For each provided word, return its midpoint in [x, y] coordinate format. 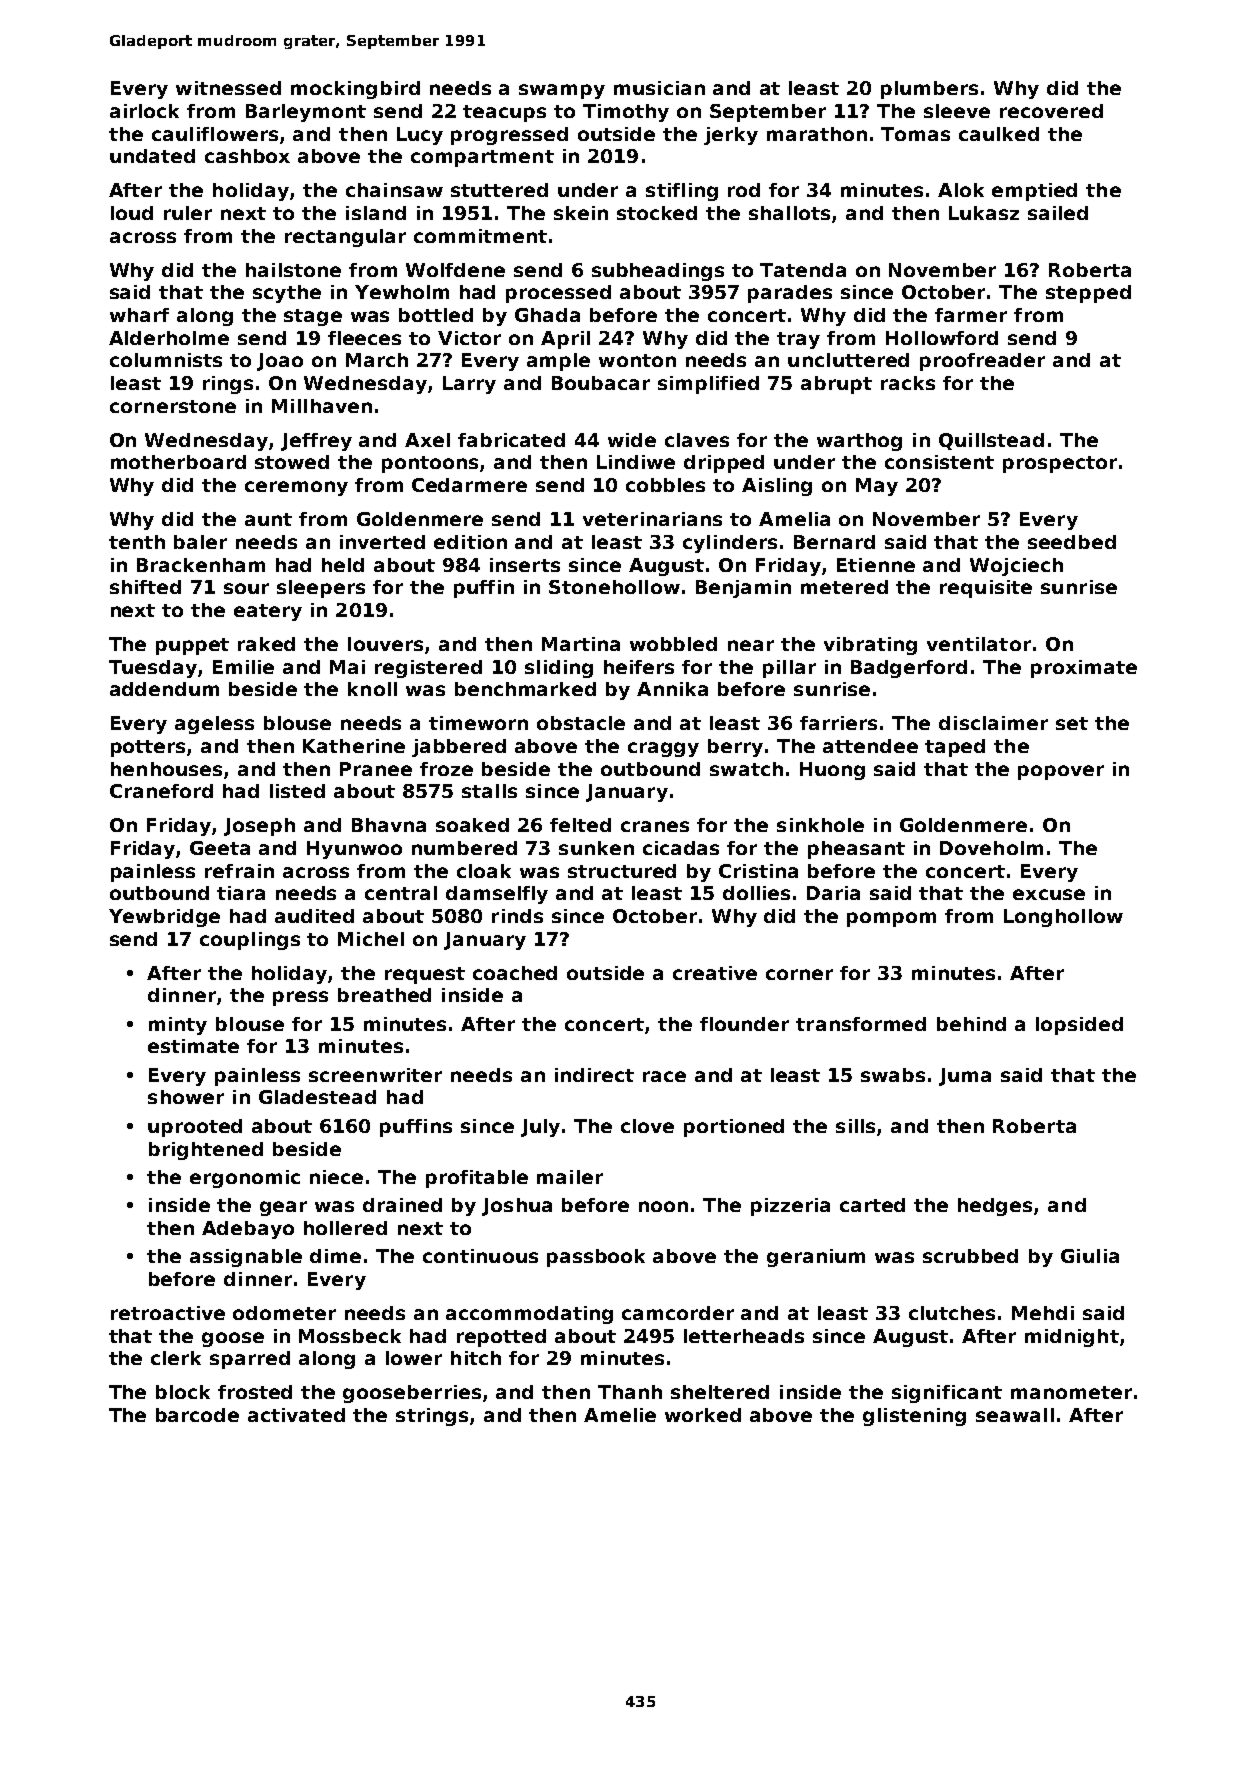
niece [336, 1177]
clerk [176, 1358]
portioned [734, 1128]
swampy [562, 91]
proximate [1084, 669]
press [300, 998]
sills [855, 1126]
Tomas [915, 134]
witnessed [228, 88]
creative [715, 973]
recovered [1051, 111]
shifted [145, 587]
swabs [893, 1075]
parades [790, 294]
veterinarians [652, 519]
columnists [166, 360]
